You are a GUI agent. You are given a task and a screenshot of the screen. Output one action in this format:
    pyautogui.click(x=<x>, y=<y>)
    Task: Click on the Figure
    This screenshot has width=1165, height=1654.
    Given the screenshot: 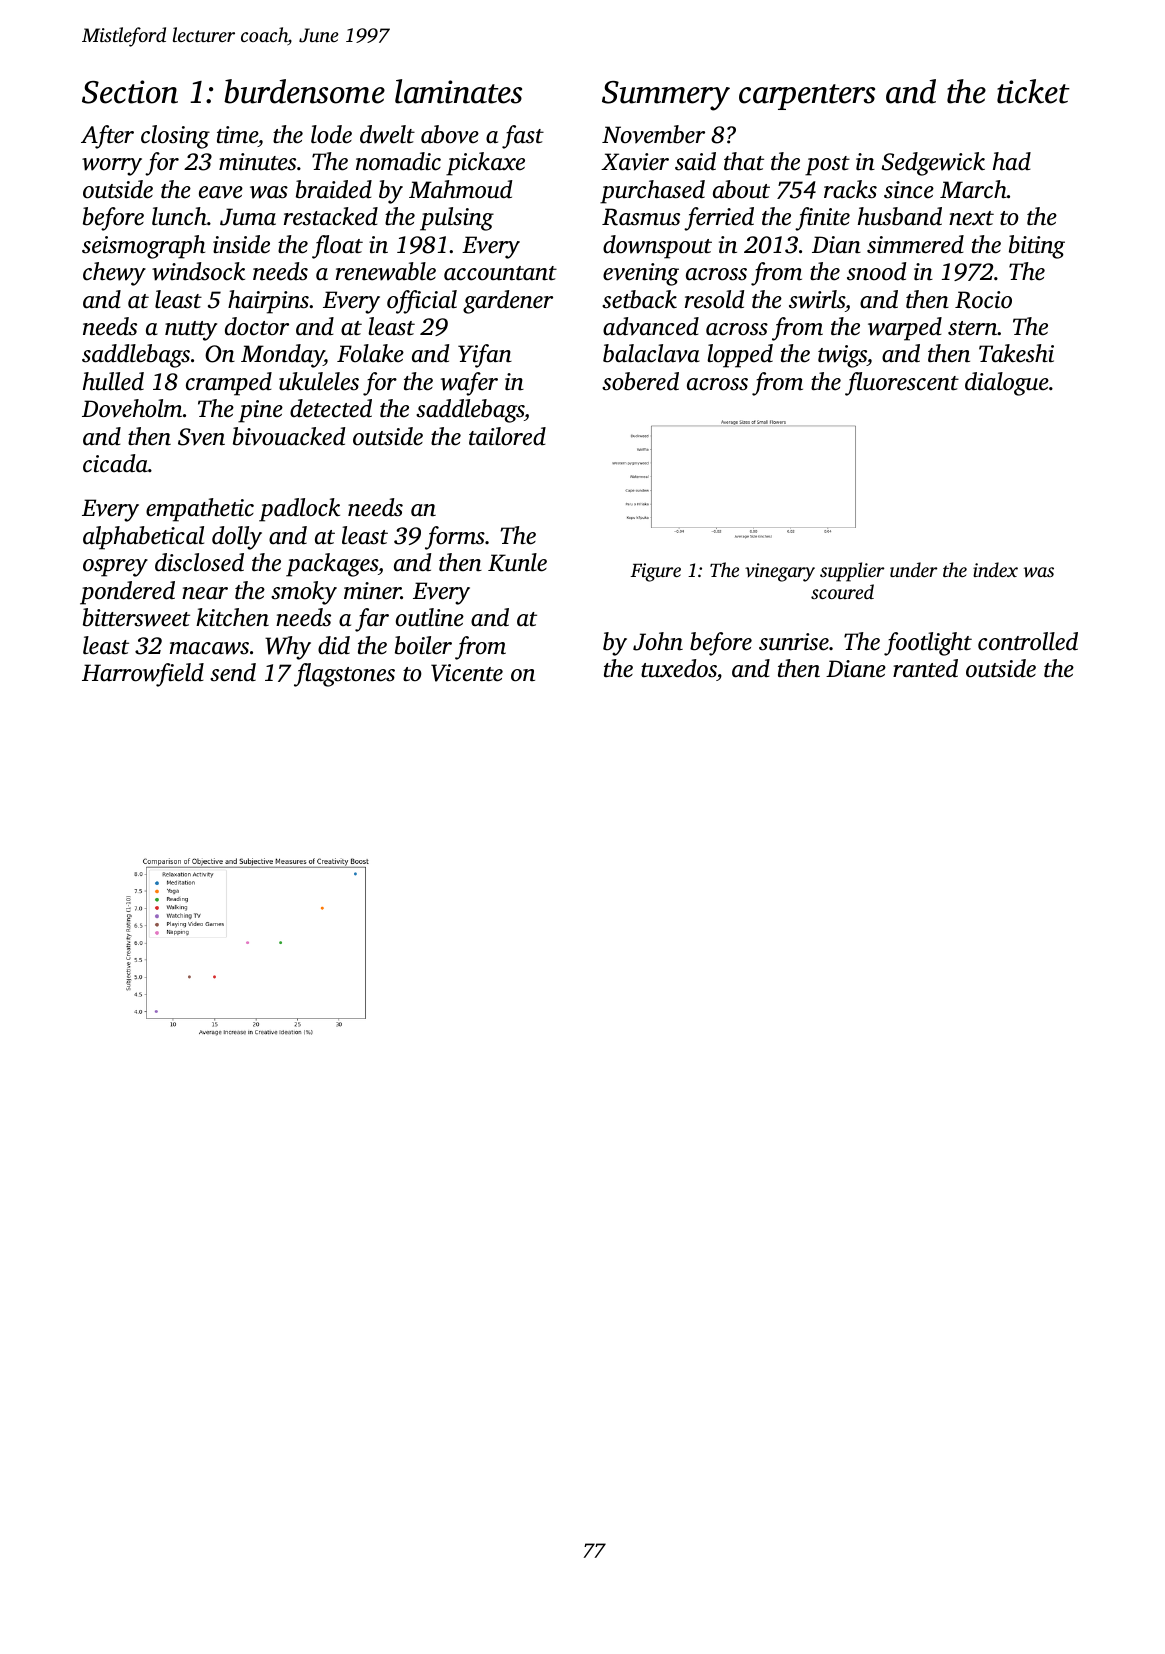 What is the action you would take?
    pyautogui.click(x=656, y=572)
